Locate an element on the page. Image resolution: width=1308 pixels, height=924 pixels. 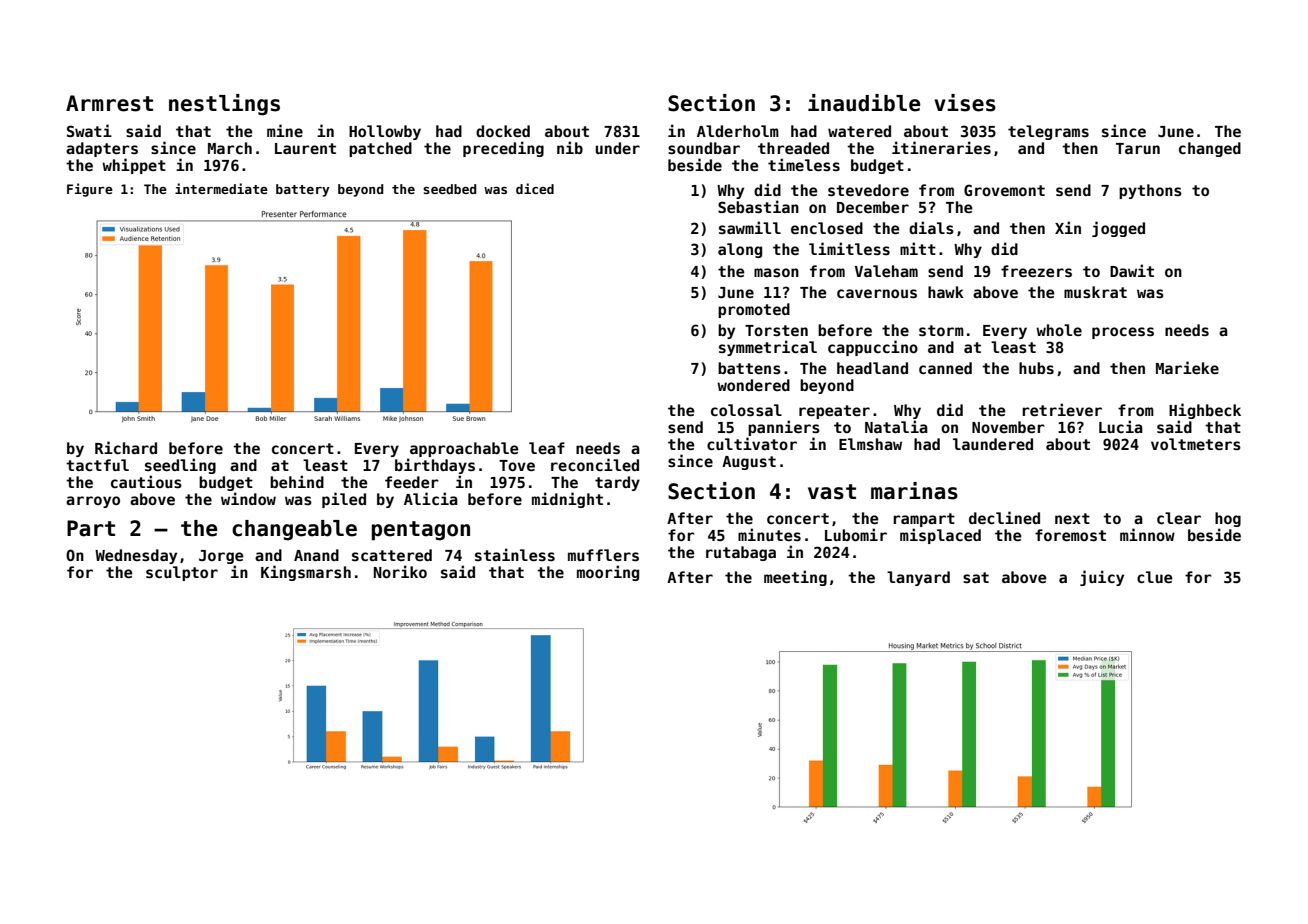
Dawit is located at coordinates (1132, 270).
